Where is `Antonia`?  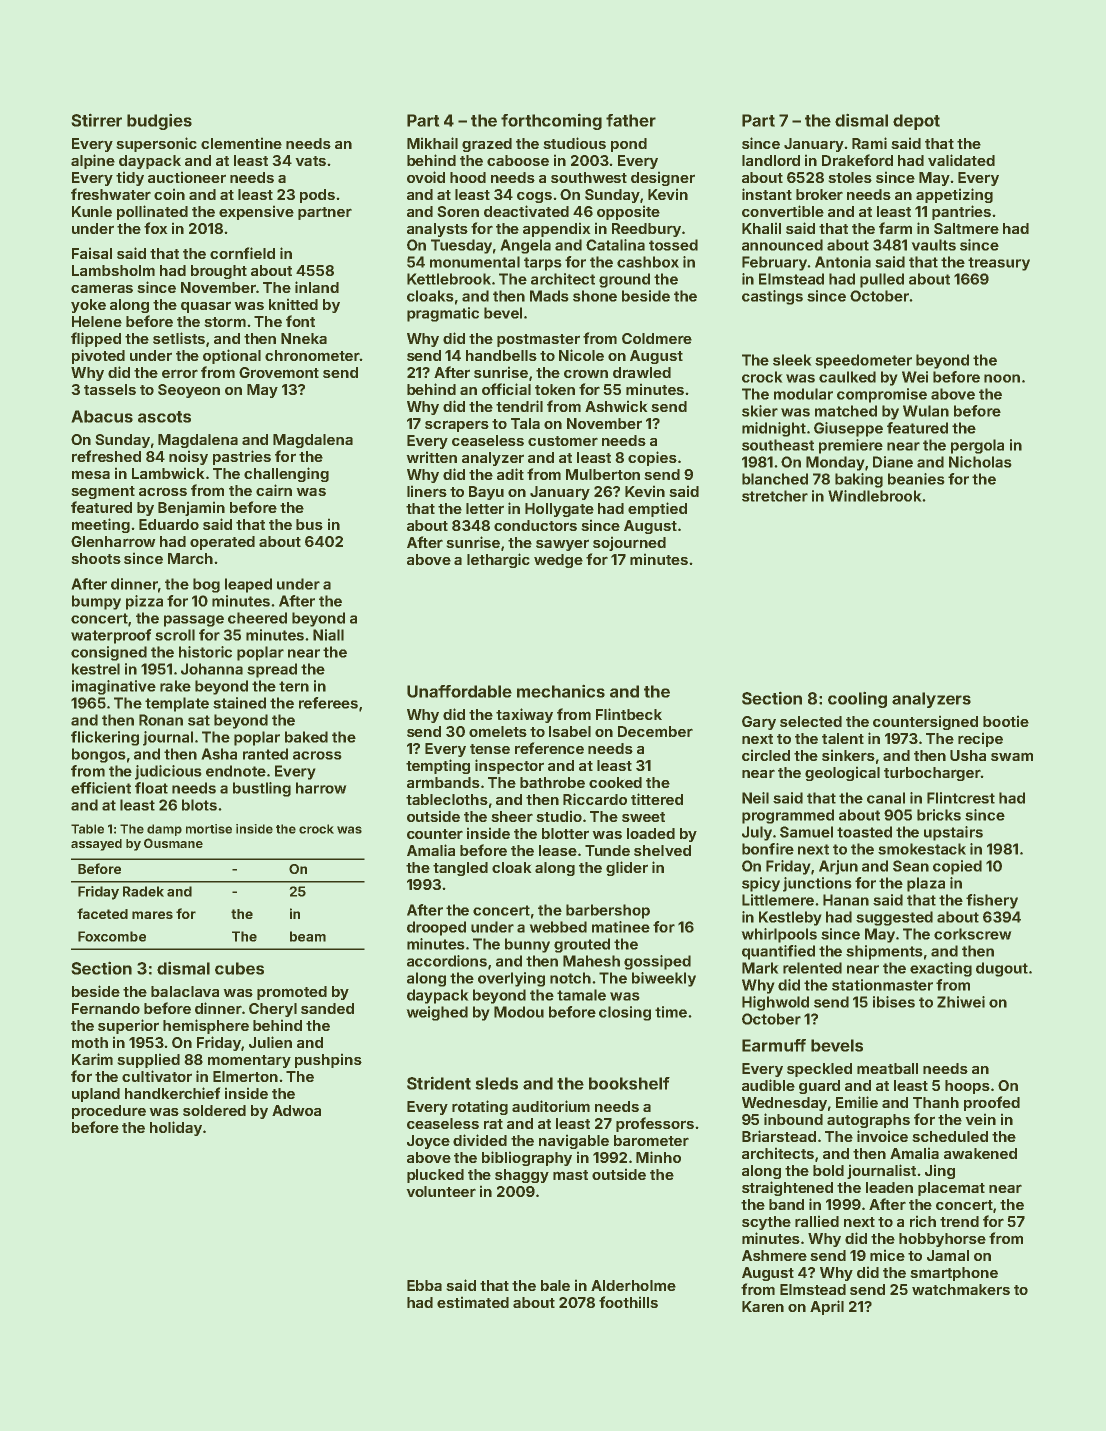
Antonia is located at coordinates (843, 262).
